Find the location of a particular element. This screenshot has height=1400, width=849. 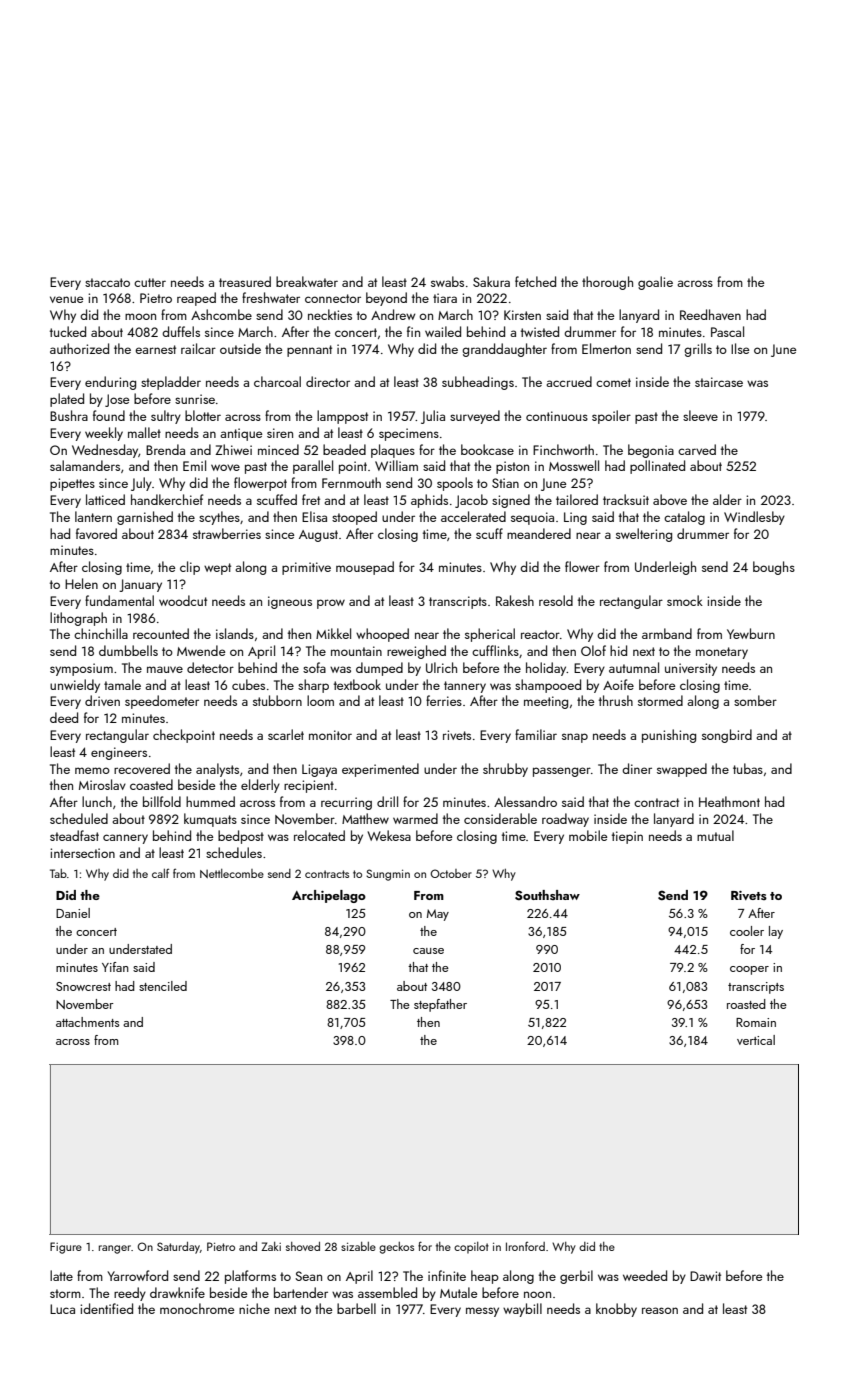

recovered is located at coordinates (142, 768).
